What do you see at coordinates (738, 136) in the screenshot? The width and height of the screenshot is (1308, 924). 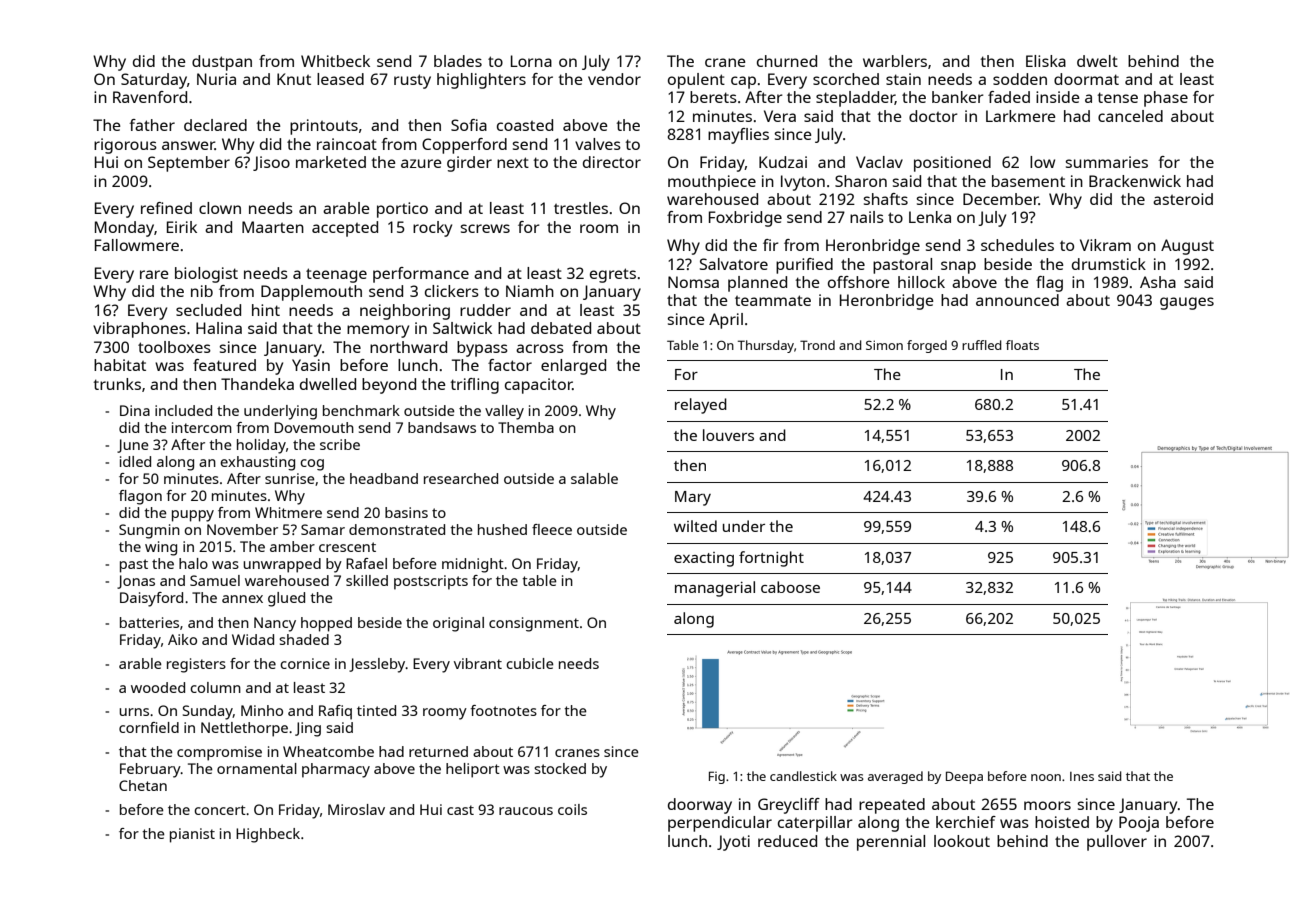 I see `mayflies` at bounding box center [738, 136].
